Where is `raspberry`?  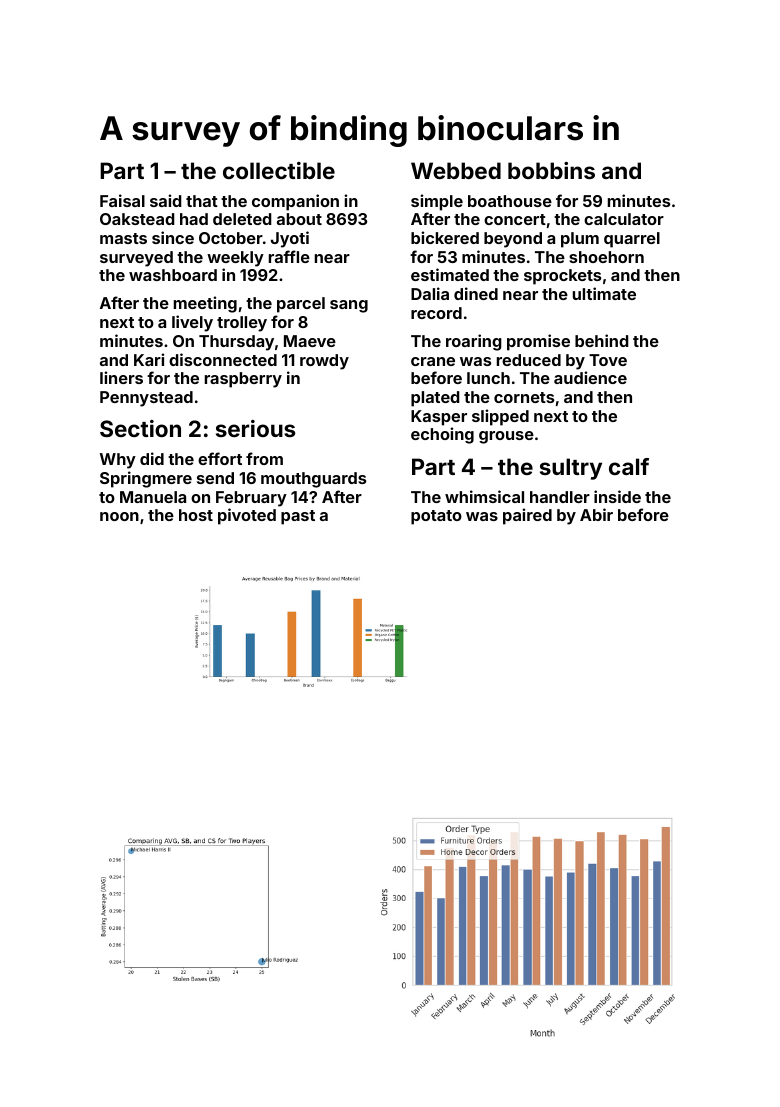 raspberry is located at coordinates (243, 380).
